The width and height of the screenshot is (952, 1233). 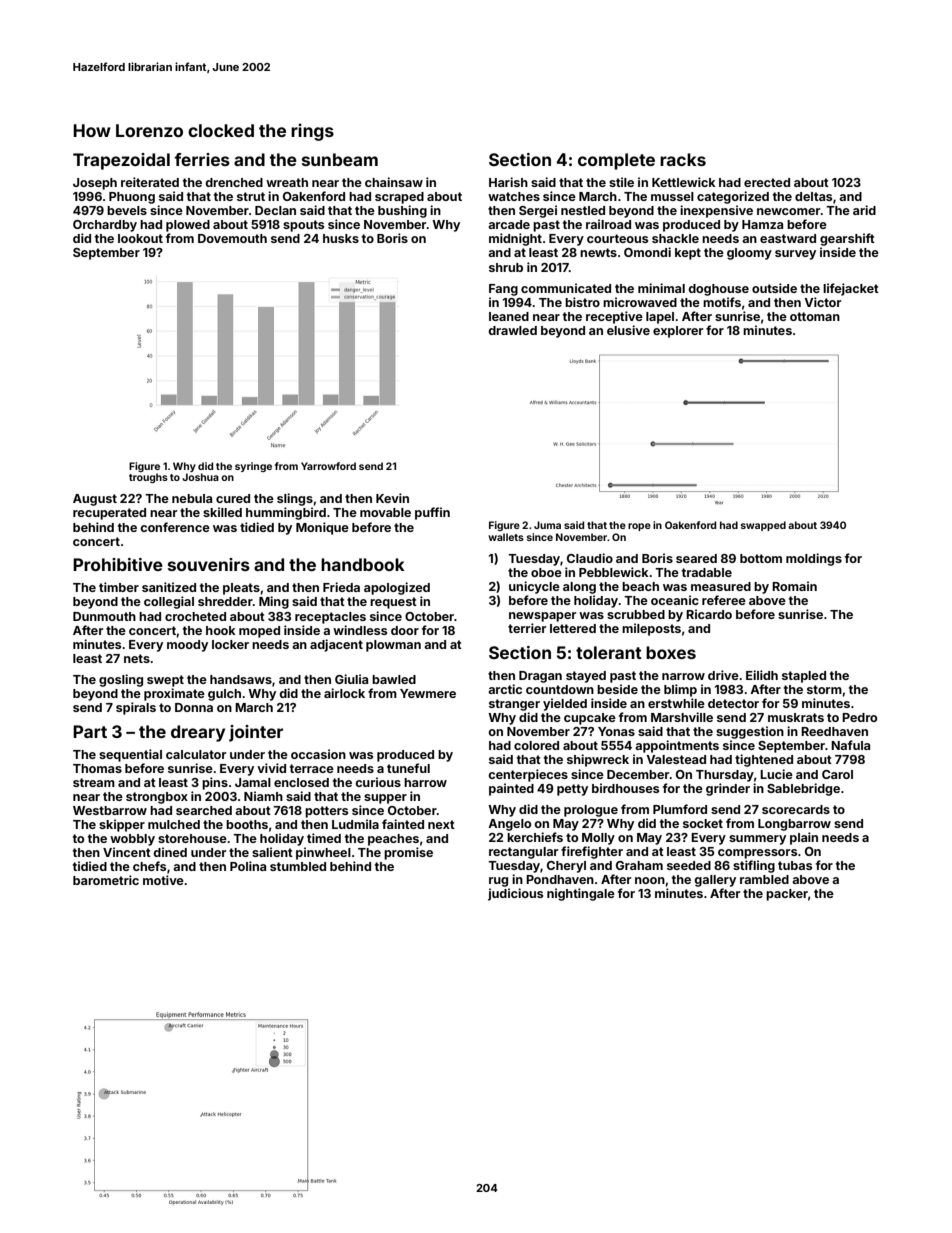 I want to click on bushing, so click(x=402, y=211).
